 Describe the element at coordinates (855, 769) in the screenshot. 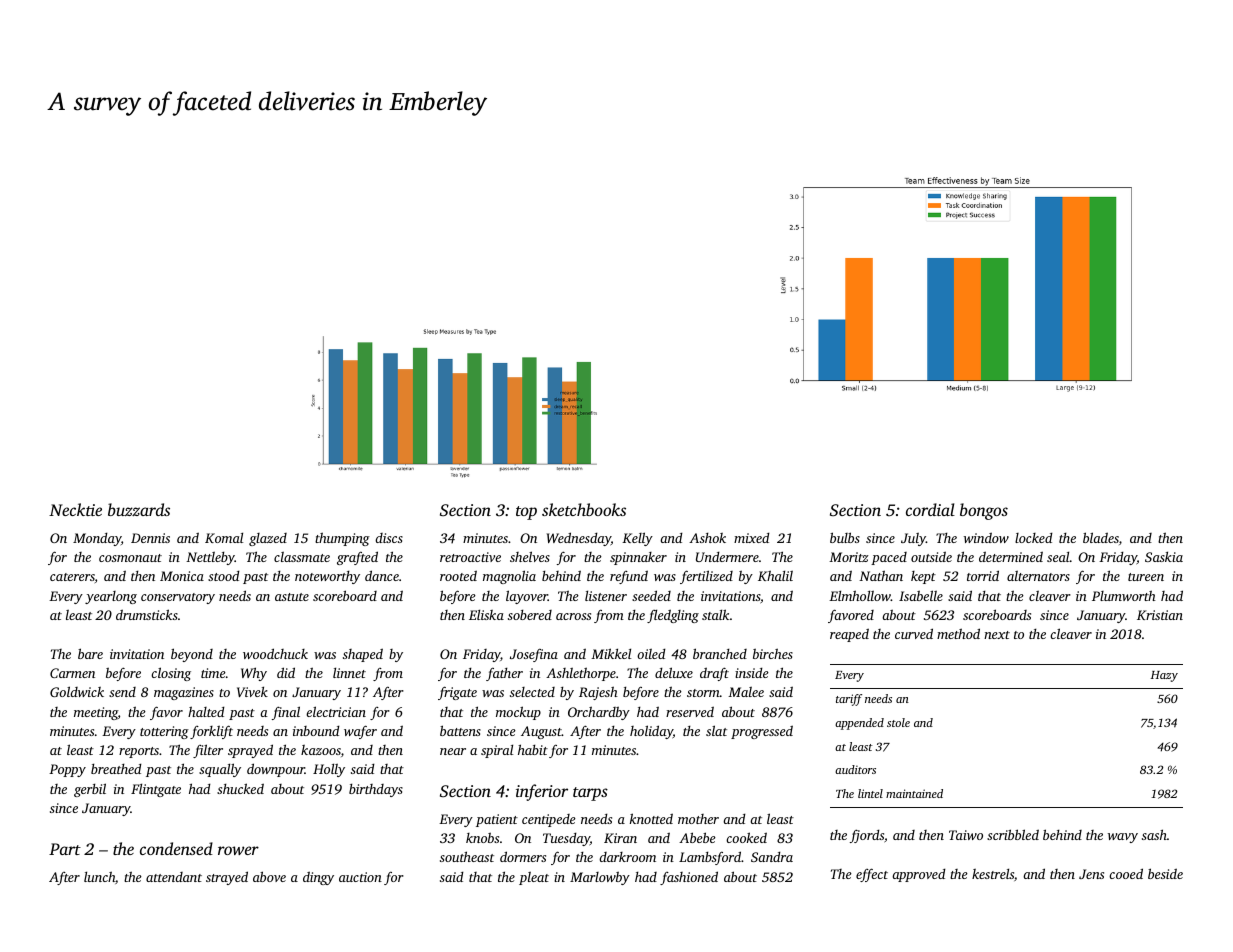

I see `auditors` at that location.
